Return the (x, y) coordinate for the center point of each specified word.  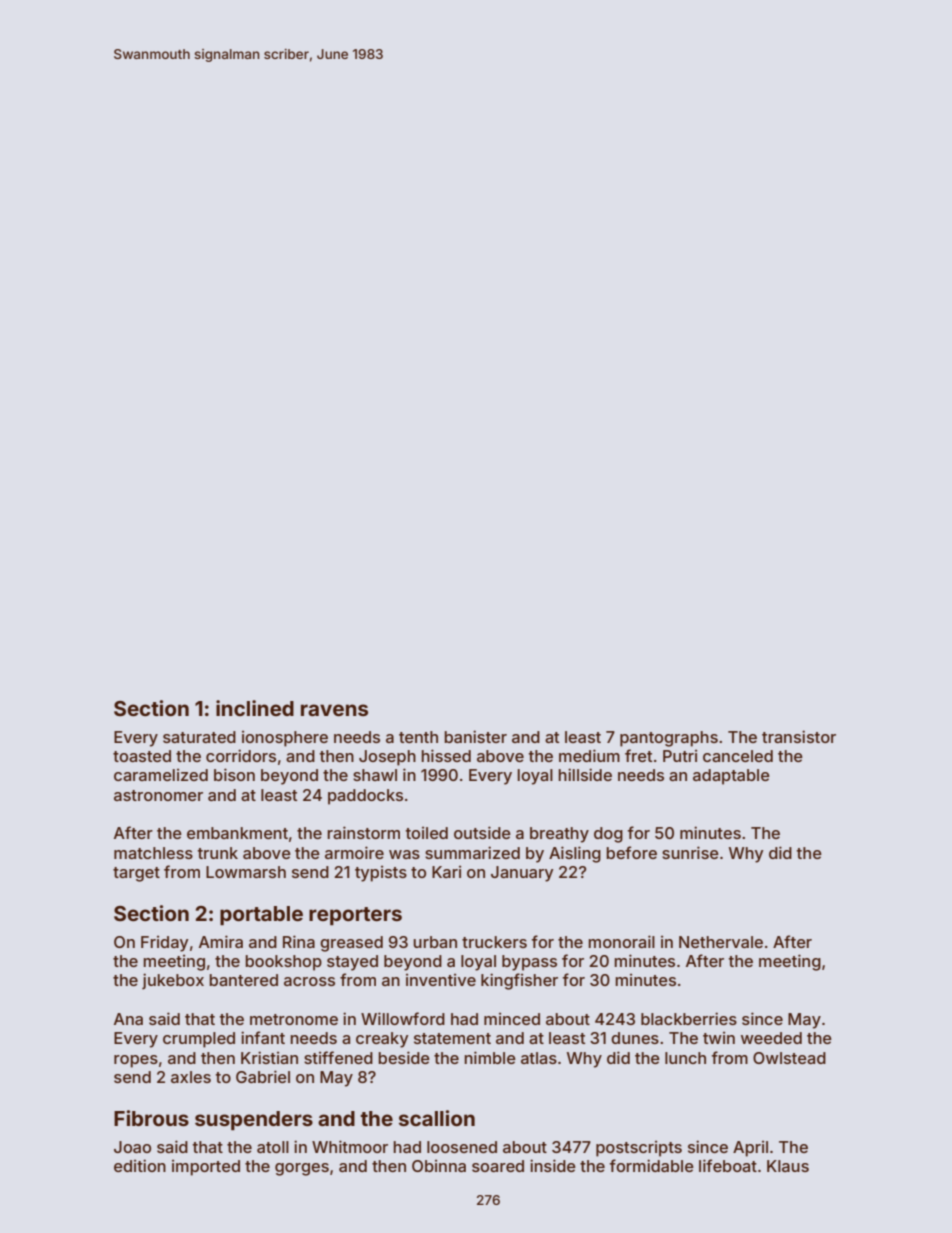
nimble (490, 1057)
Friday (165, 943)
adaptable (731, 777)
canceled (738, 756)
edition (140, 1165)
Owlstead (789, 1058)
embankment (237, 833)
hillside (585, 774)
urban (435, 942)
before (631, 852)
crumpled (199, 1040)
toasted (142, 756)
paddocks (365, 797)
